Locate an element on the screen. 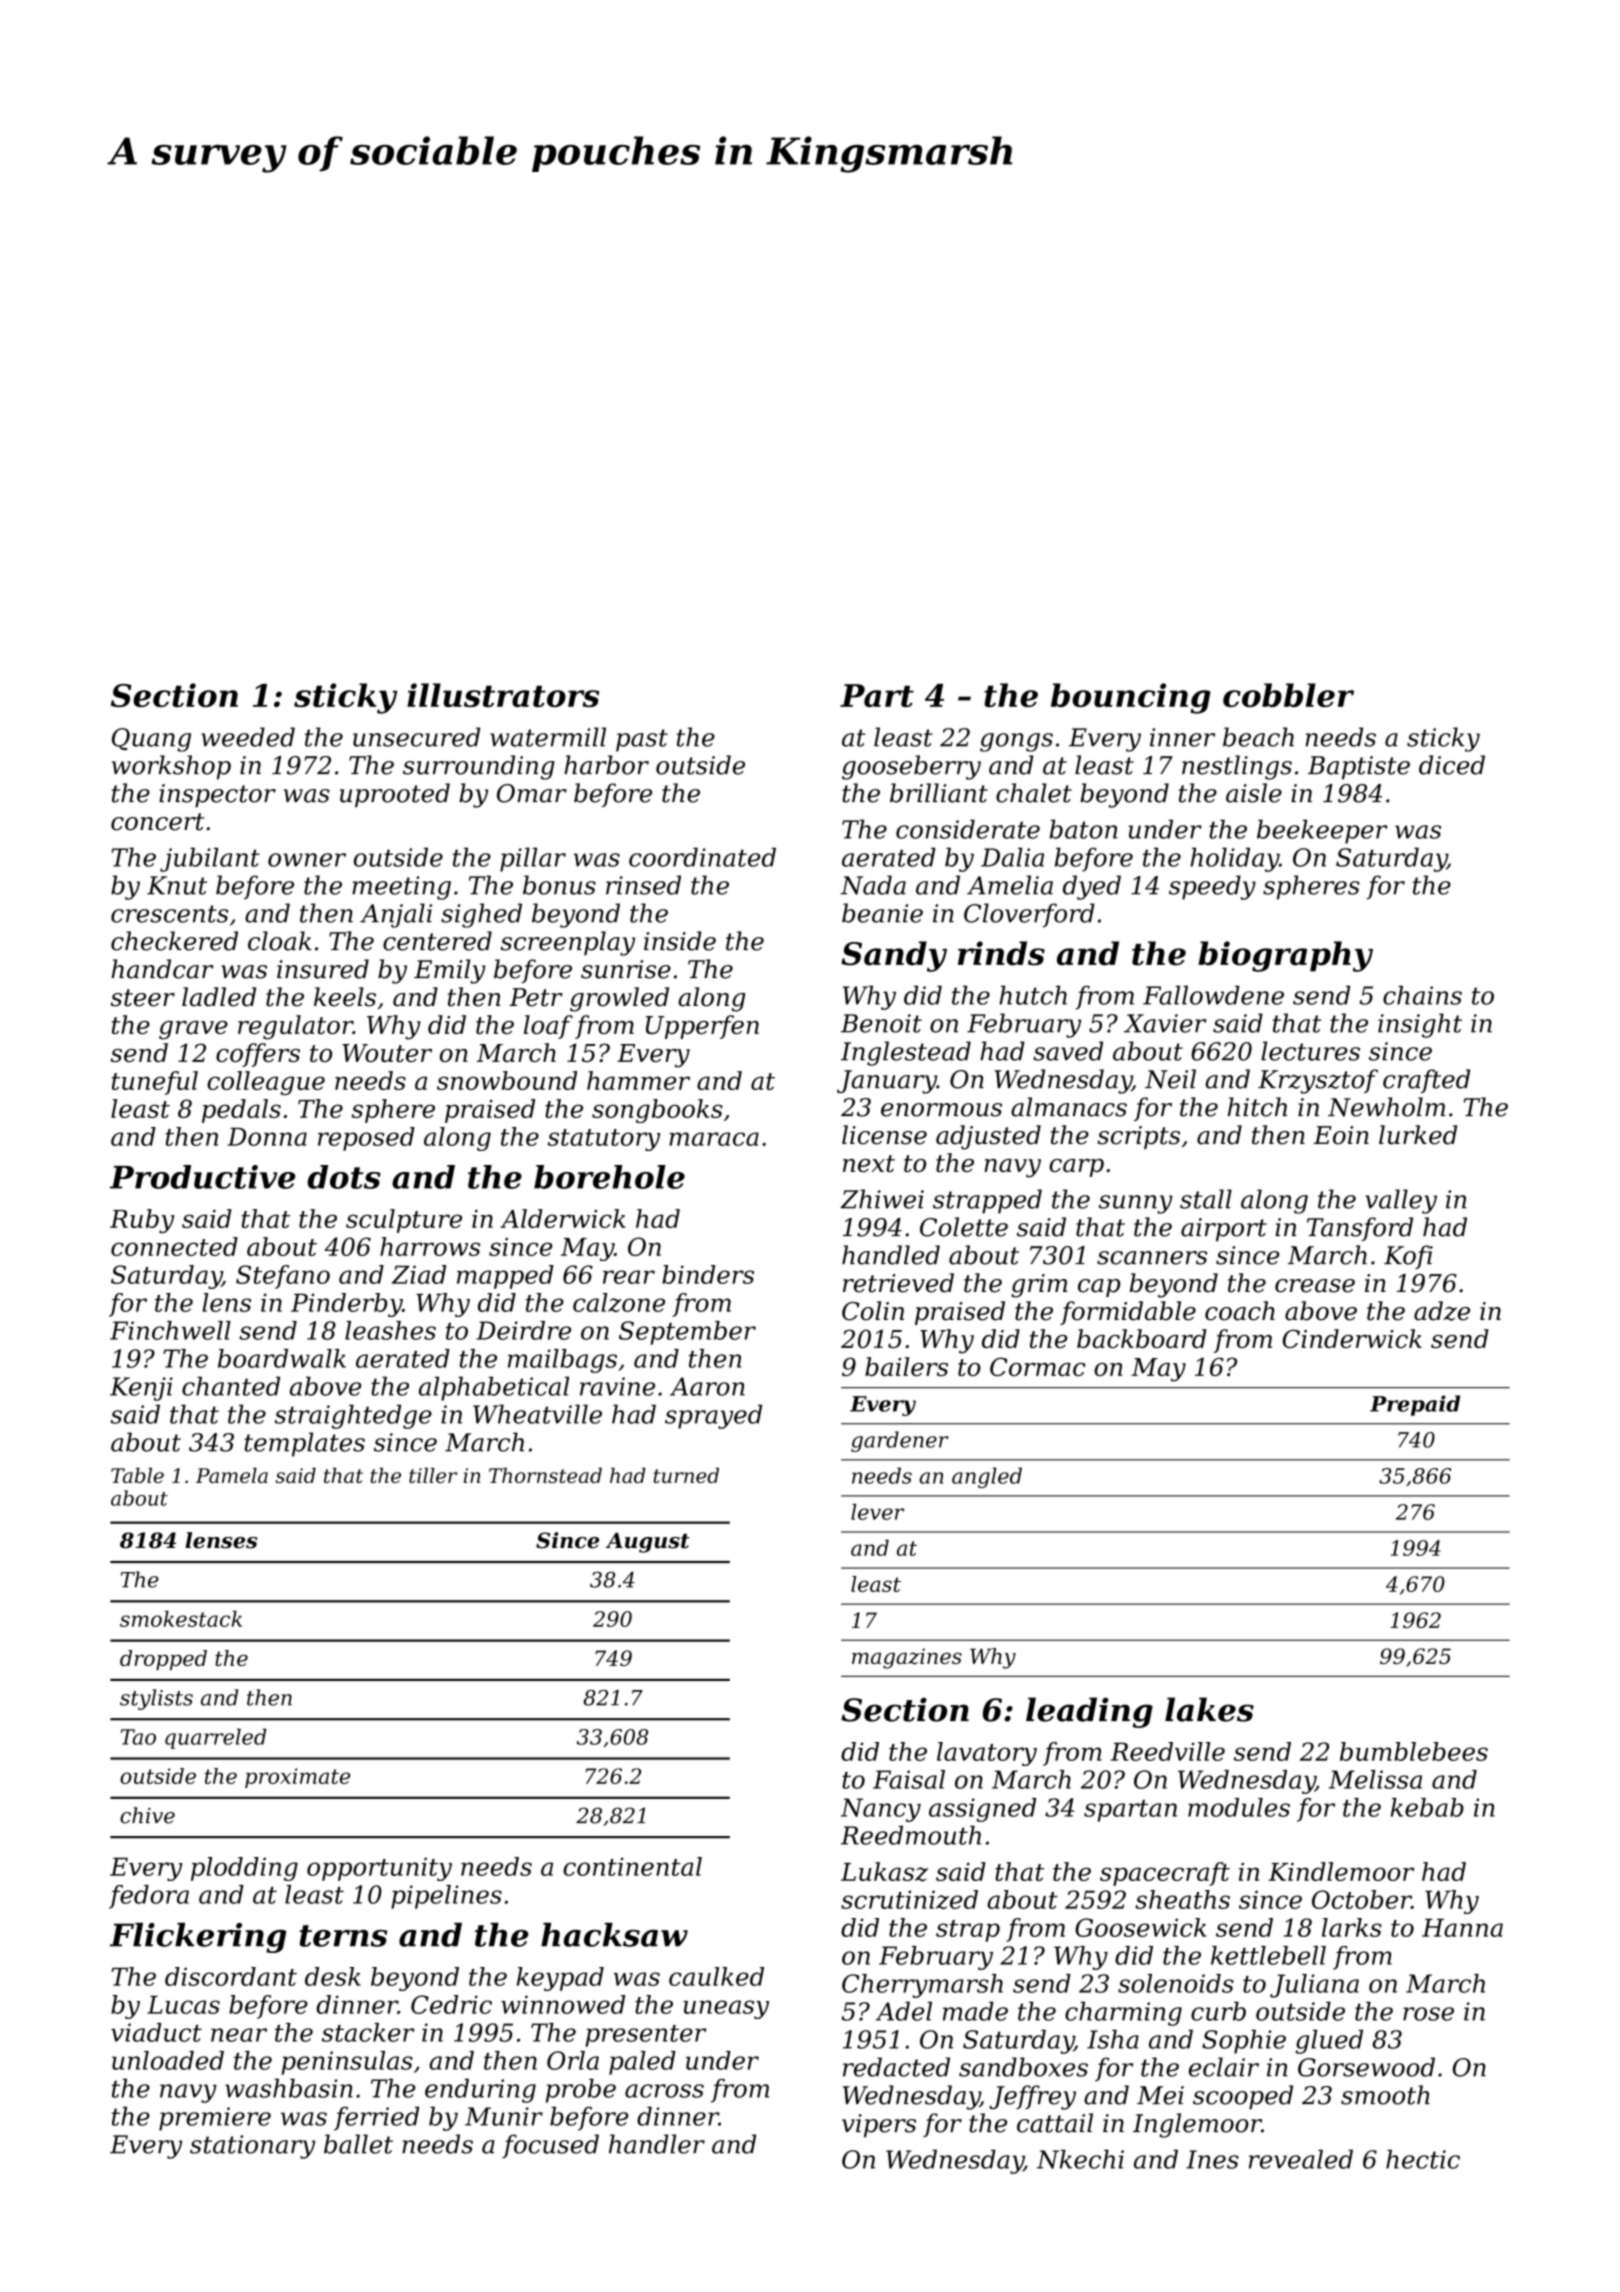 Image resolution: width=1620 pixels, height=2292 pixels. crafted is located at coordinates (1426, 1081).
